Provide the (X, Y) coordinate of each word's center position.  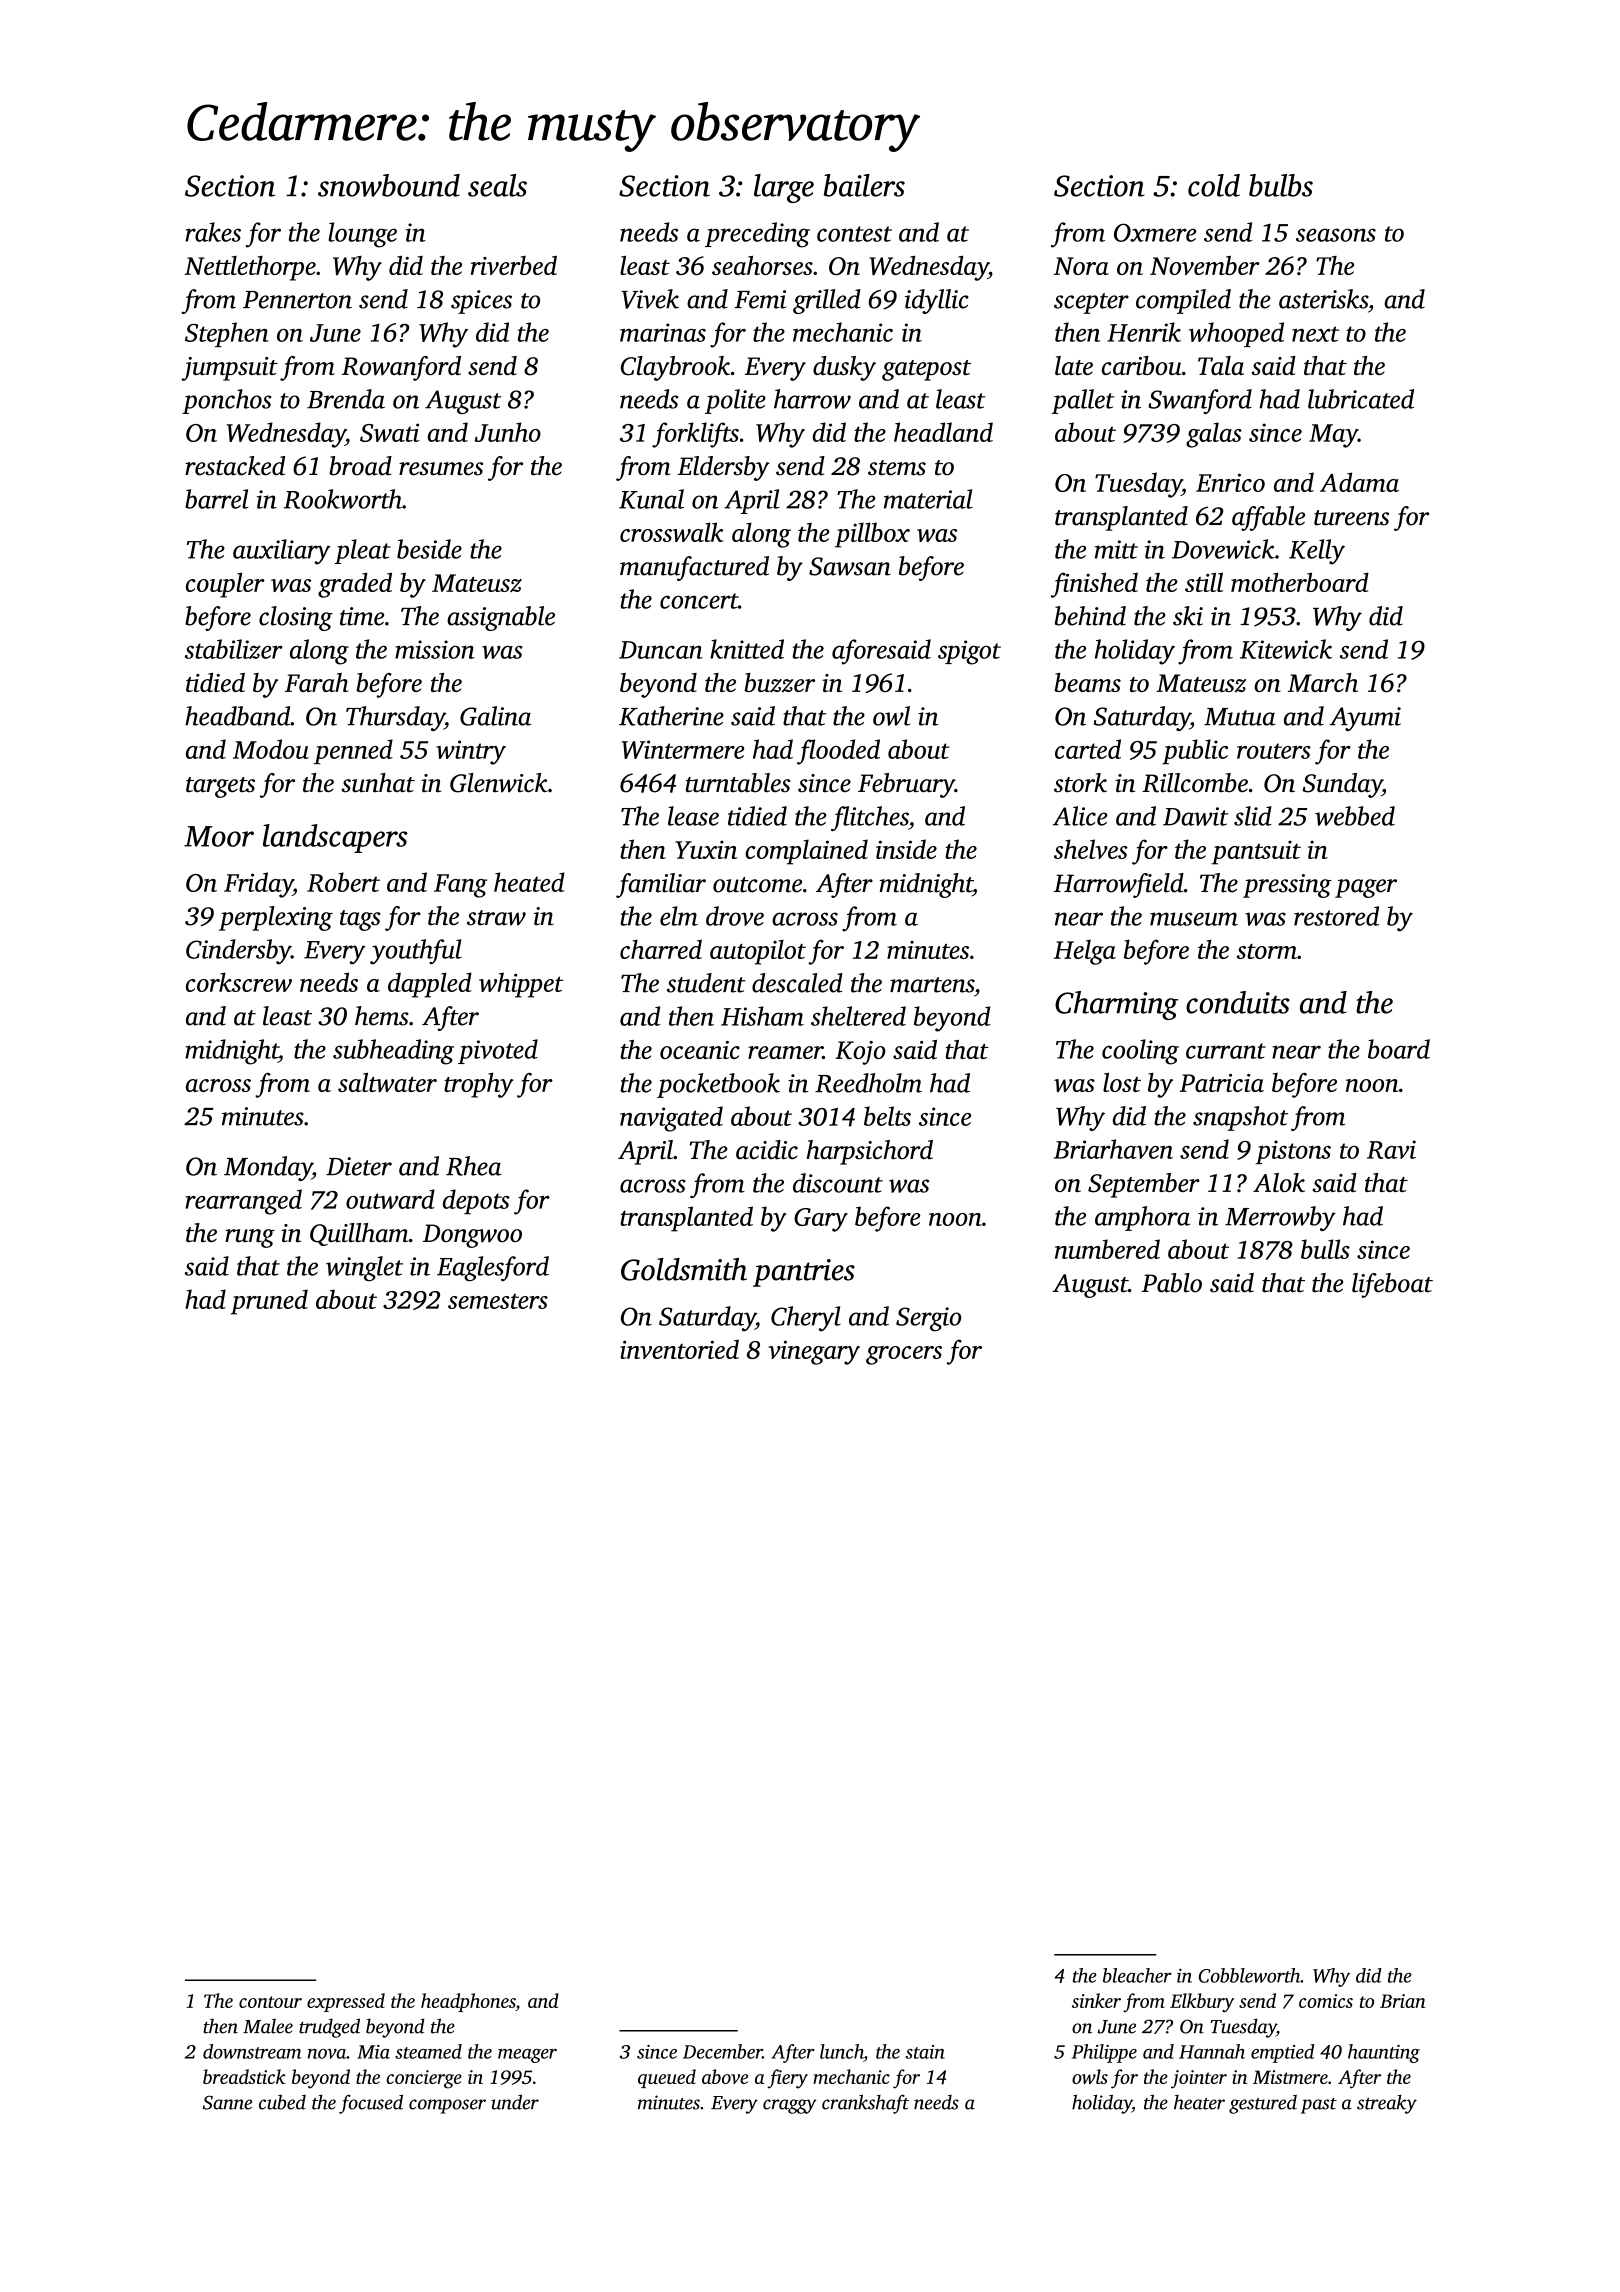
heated (529, 882)
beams (1087, 682)
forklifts (695, 435)
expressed (346, 2002)
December (722, 2051)
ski (1188, 616)
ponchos (227, 401)
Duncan (661, 650)
